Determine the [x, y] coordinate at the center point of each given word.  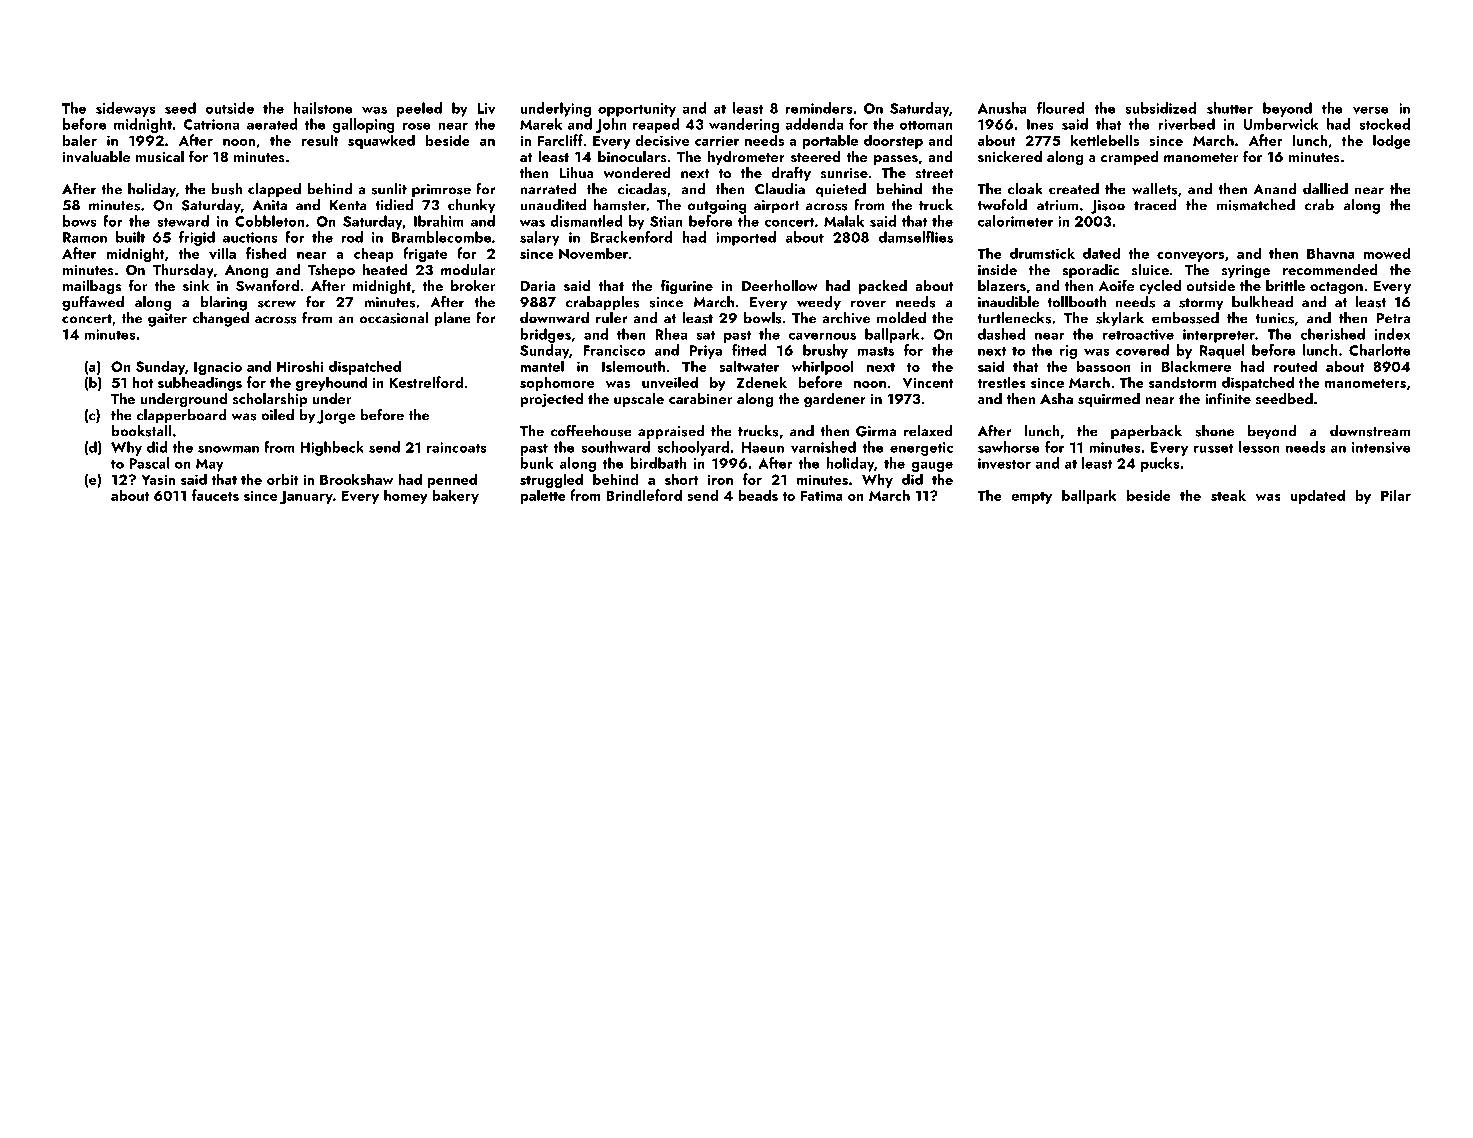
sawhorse [1009, 447]
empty [1031, 498]
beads [758, 495]
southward [616, 447]
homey [406, 496]
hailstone [323, 108]
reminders [818, 108]
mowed [1387, 253]
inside [997, 270]
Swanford [267, 285]
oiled [277, 415]
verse [1371, 110]
